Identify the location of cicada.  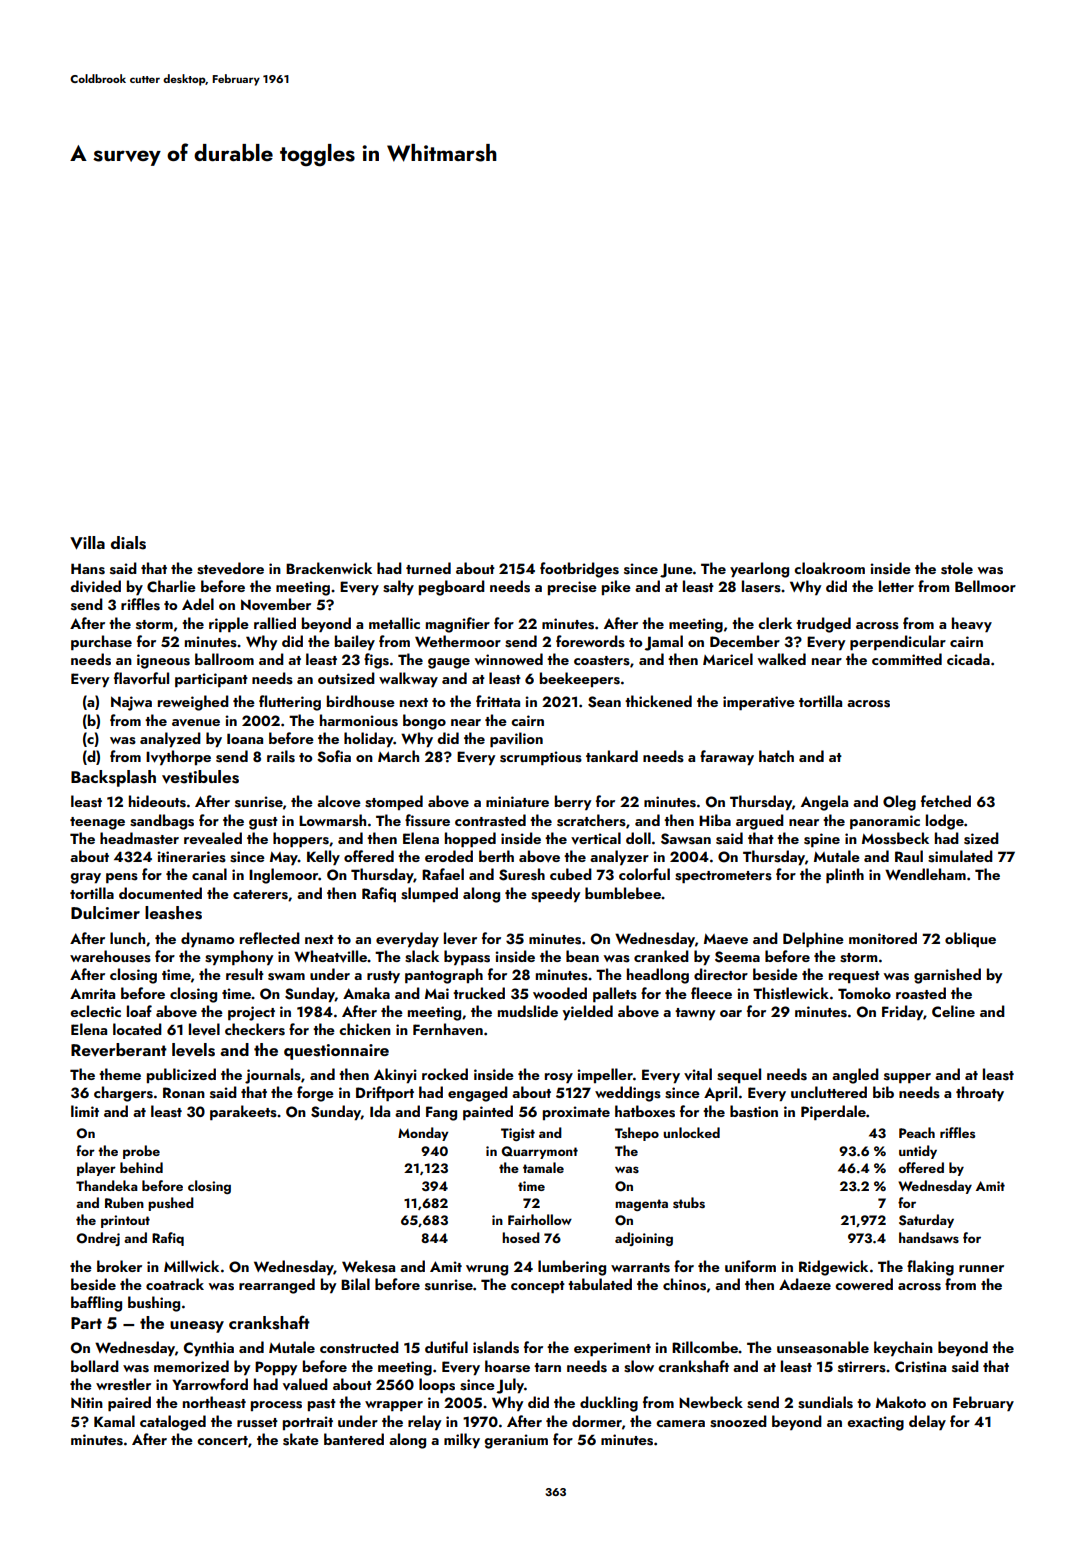
(968, 659).
